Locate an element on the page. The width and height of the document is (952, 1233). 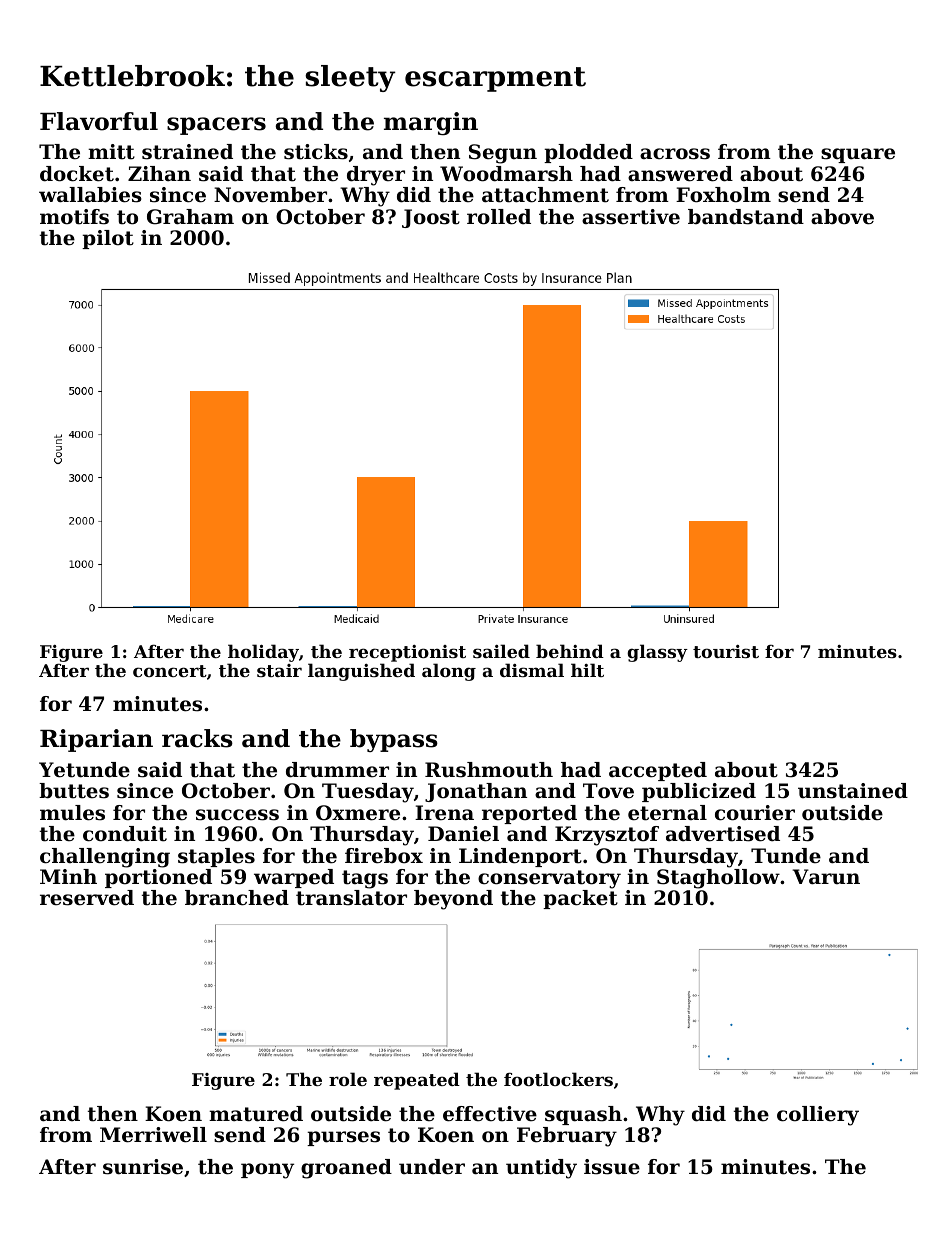
margin is located at coordinates (431, 123).
